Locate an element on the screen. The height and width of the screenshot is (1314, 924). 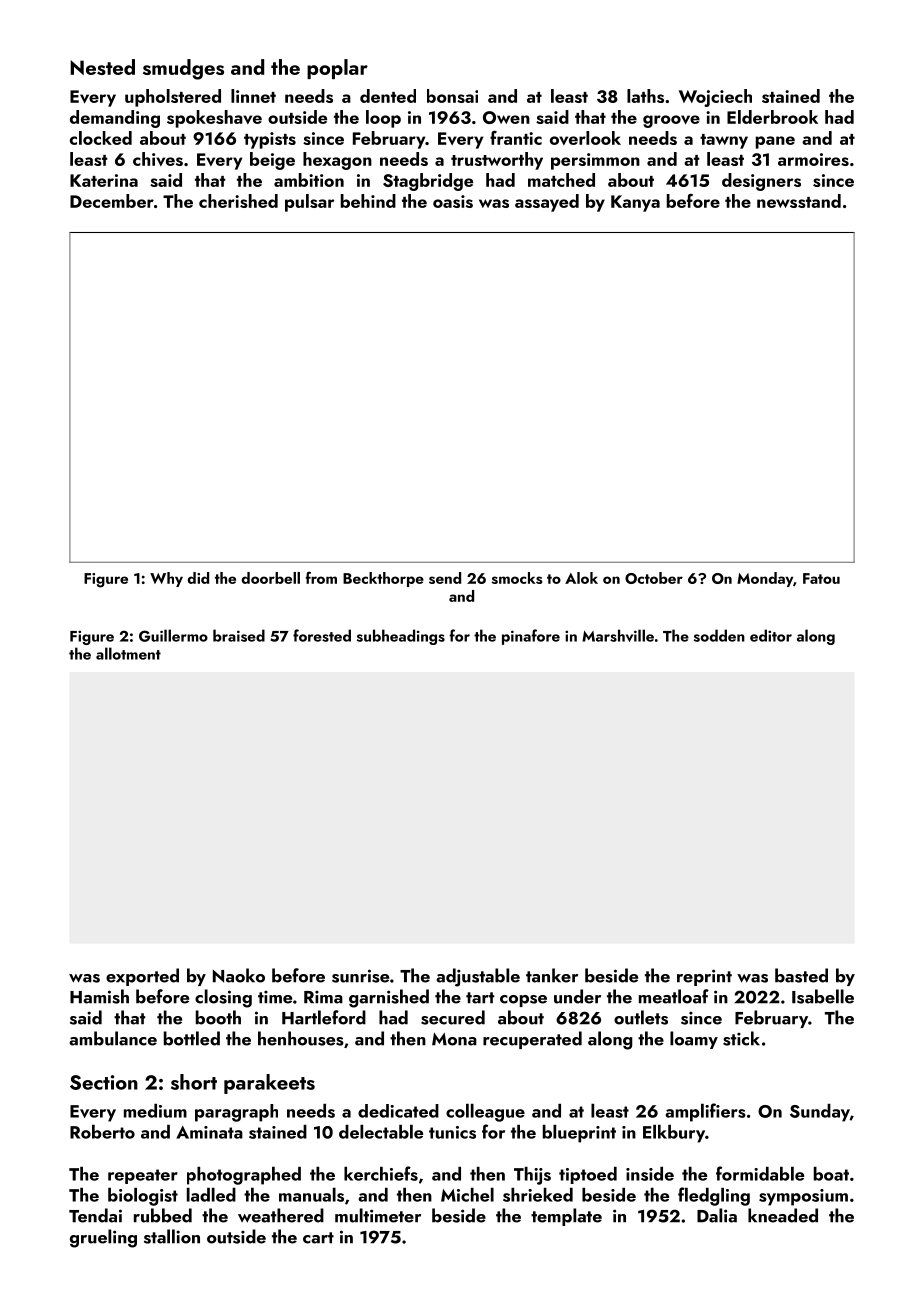
poplar is located at coordinates (337, 69).
